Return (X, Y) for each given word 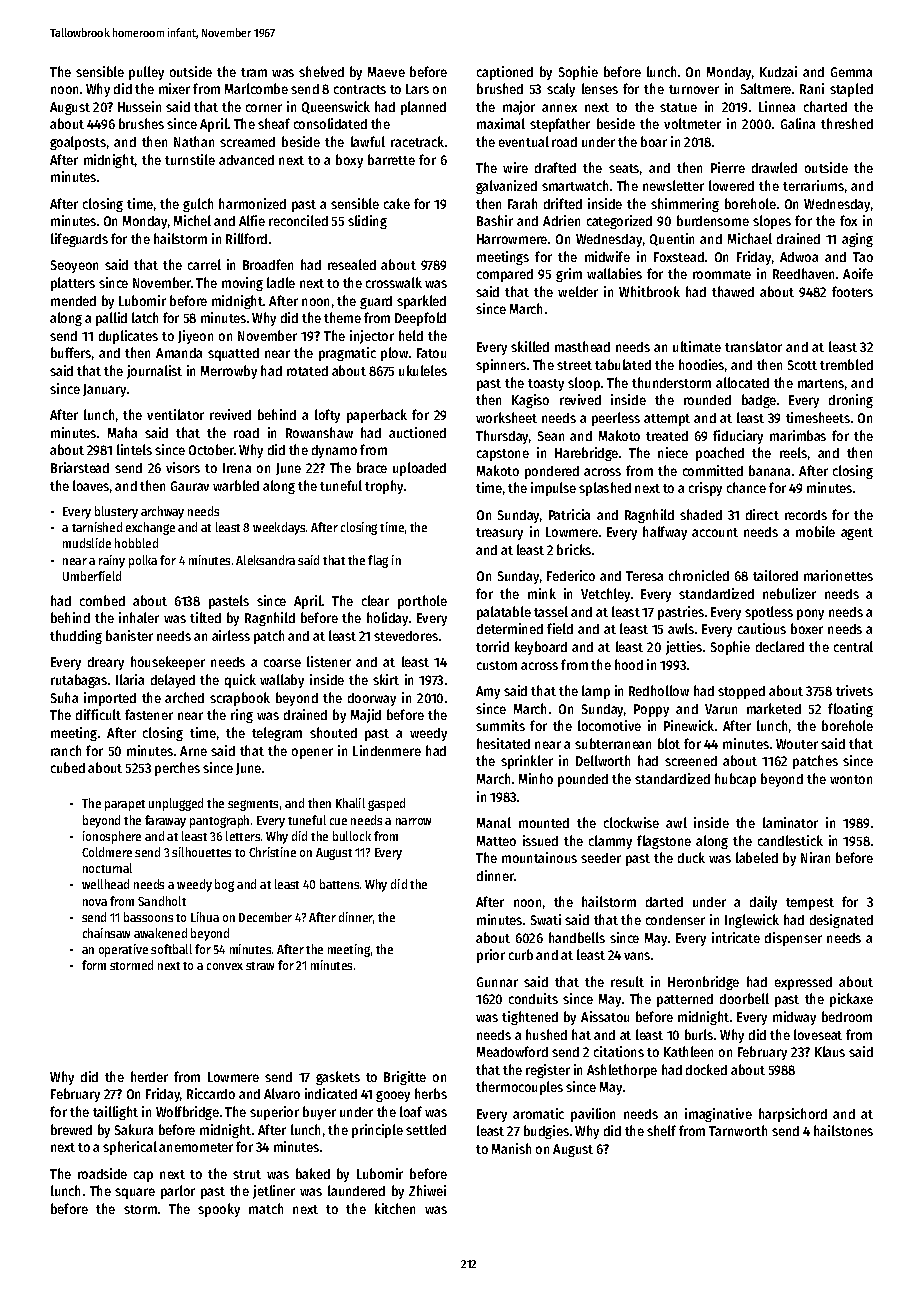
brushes (141, 123)
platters (73, 284)
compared (505, 275)
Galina (798, 123)
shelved (321, 71)
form (94, 965)
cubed (68, 767)
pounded (583, 780)
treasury (499, 534)
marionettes (838, 575)
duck (691, 857)
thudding (76, 637)
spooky (219, 1210)
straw (260, 966)
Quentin (672, 239)
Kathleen (688, 1051)
